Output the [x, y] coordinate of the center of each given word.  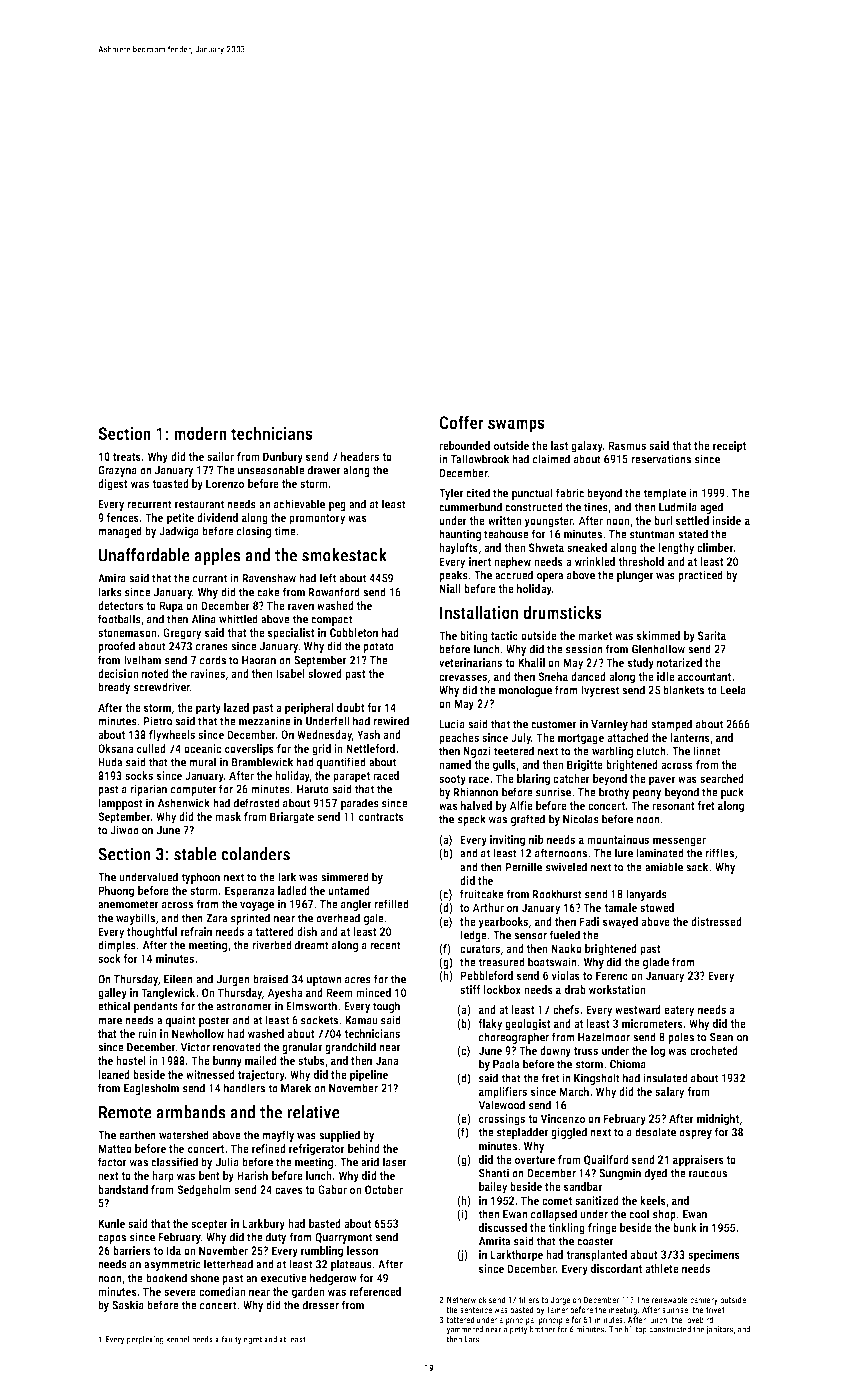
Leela [733, 690]
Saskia [128, 1305]
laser [395, 1162]
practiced [700, 576]
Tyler [451, 494]
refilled [391, 904]
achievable [299, 504]
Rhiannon [475, 792]
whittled [238, 619]
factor [112, 1162]
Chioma [628, 1064]
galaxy [587, 447]
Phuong [116, 892]
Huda [110, 762]
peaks [453, 576]
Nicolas [581, 819]
